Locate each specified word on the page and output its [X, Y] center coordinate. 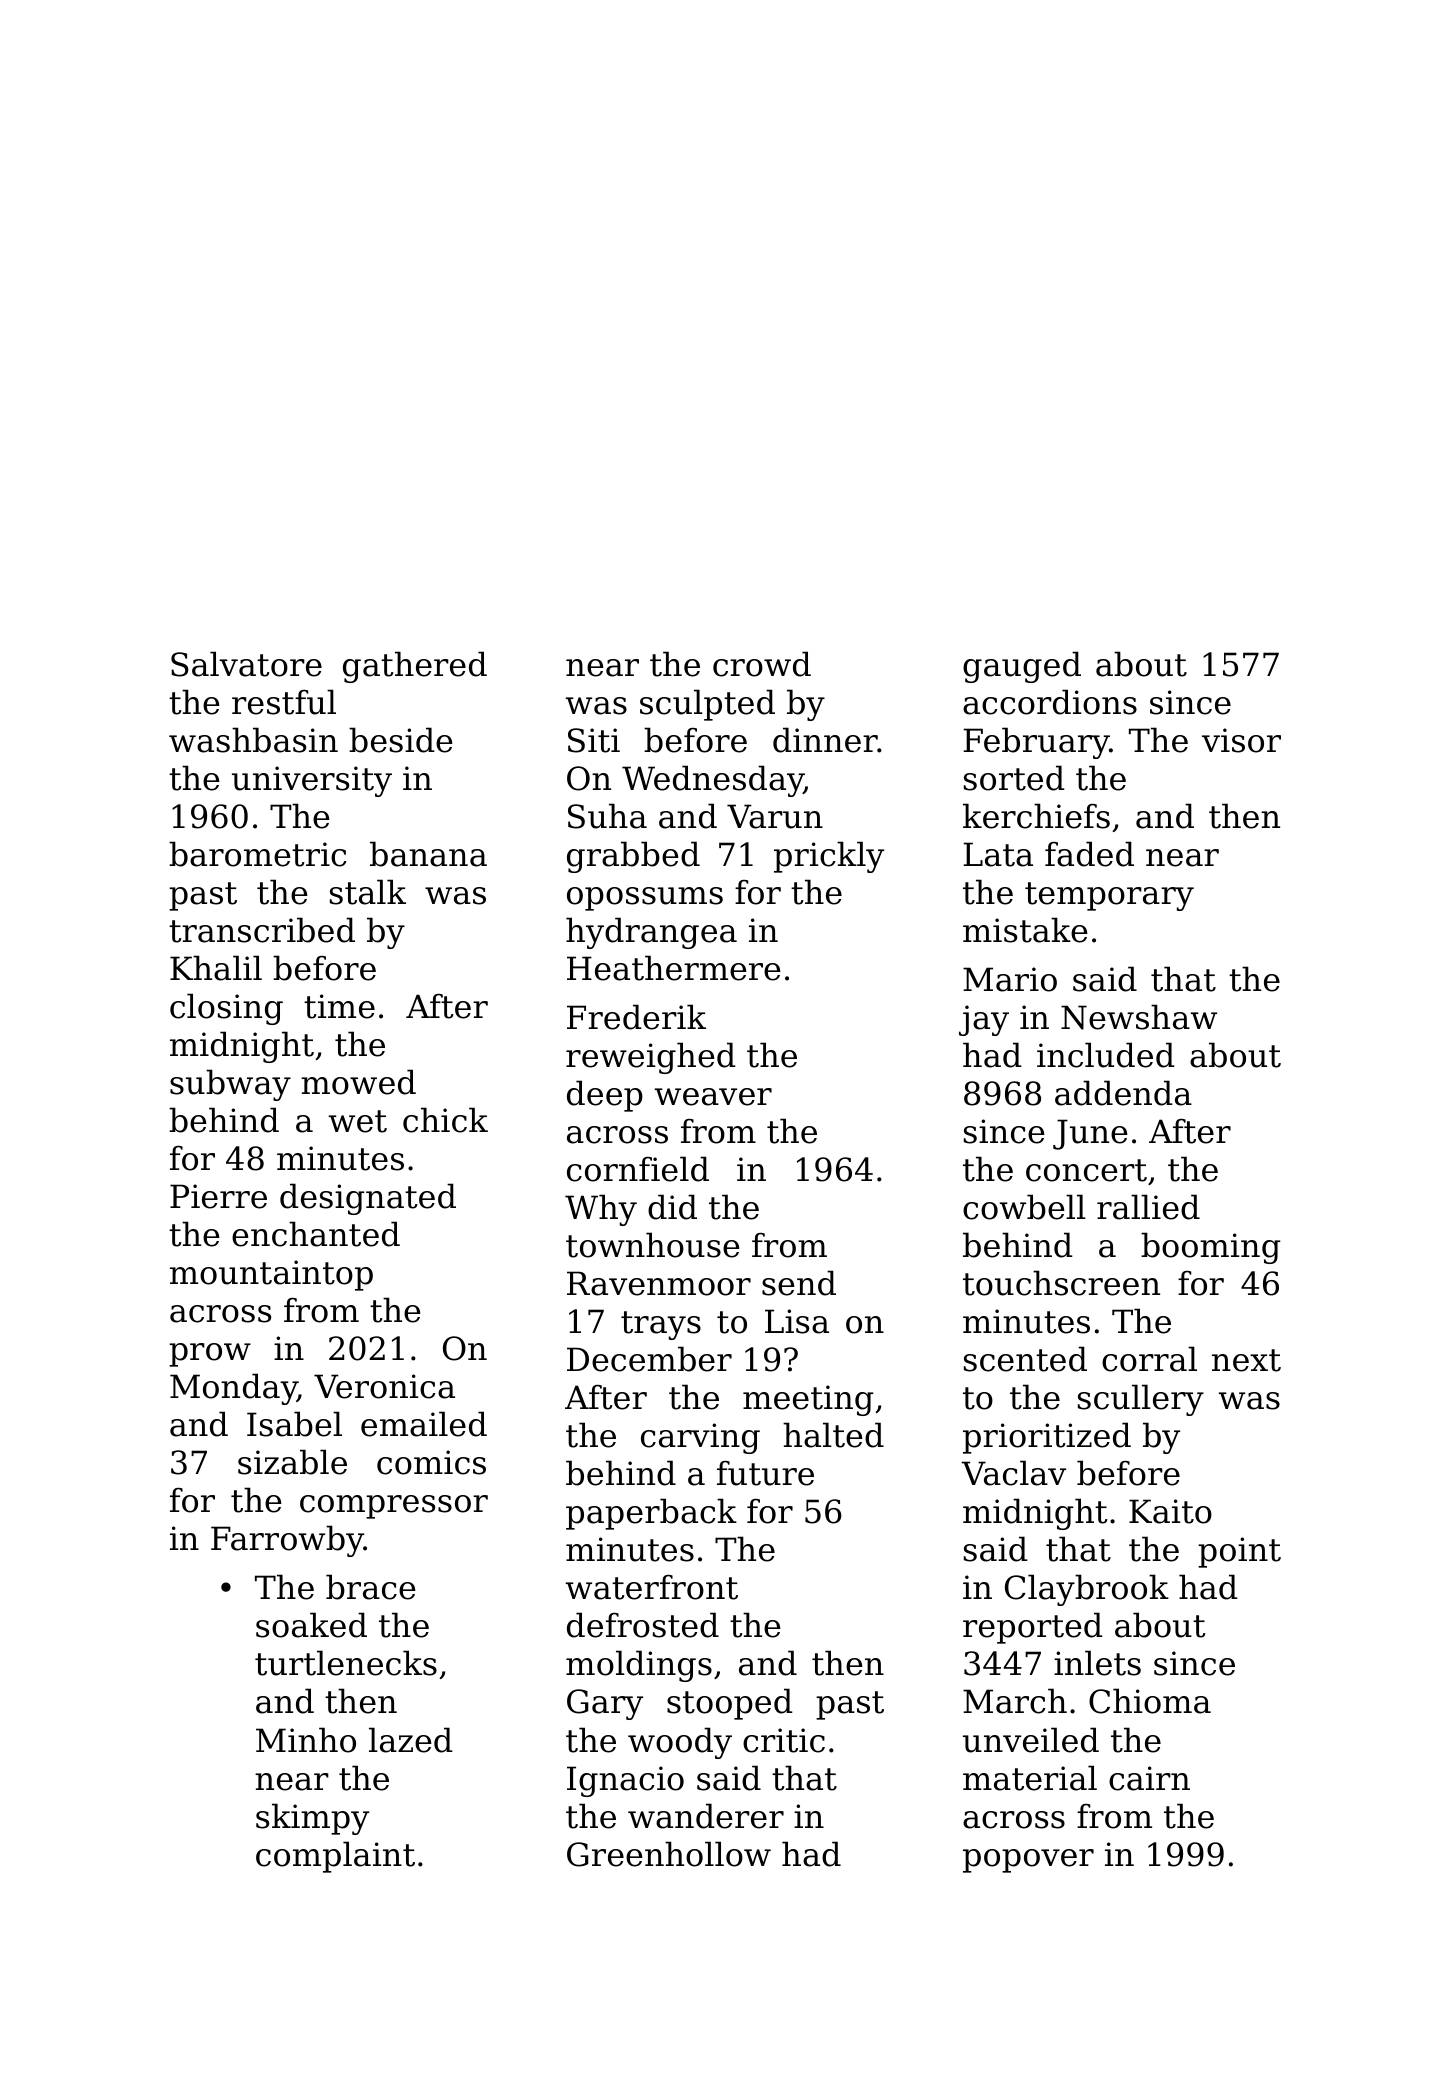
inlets [1097, 1663]
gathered [415, 667]
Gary [605, 1704]
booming [1211, 1248]
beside [401, 740]
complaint [335, 1857]
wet [358, 1121]
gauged [1022, 667]
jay [984, 1020]
